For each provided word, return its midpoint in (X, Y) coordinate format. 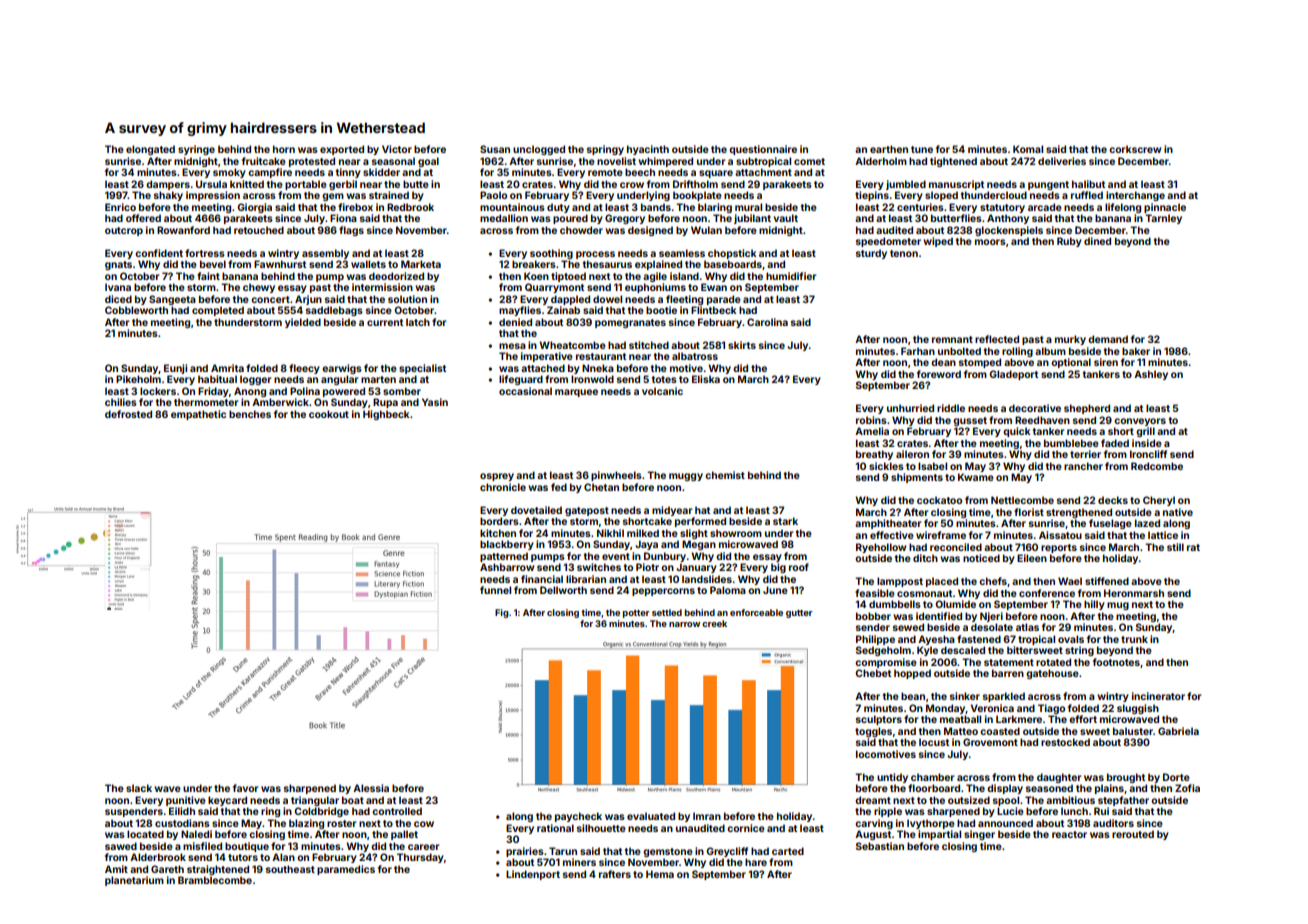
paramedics (346, 870)
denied (515, 322)
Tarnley (1163, 219)
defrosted (128, 414)
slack (139, 788)
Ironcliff (1148, 454)
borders (499, 521)
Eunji (175, 369)
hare (756, 862)
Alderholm (881, 161)
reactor (1069, 834)
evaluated (651, 816)
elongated (150, 150)
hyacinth (648, 150)
